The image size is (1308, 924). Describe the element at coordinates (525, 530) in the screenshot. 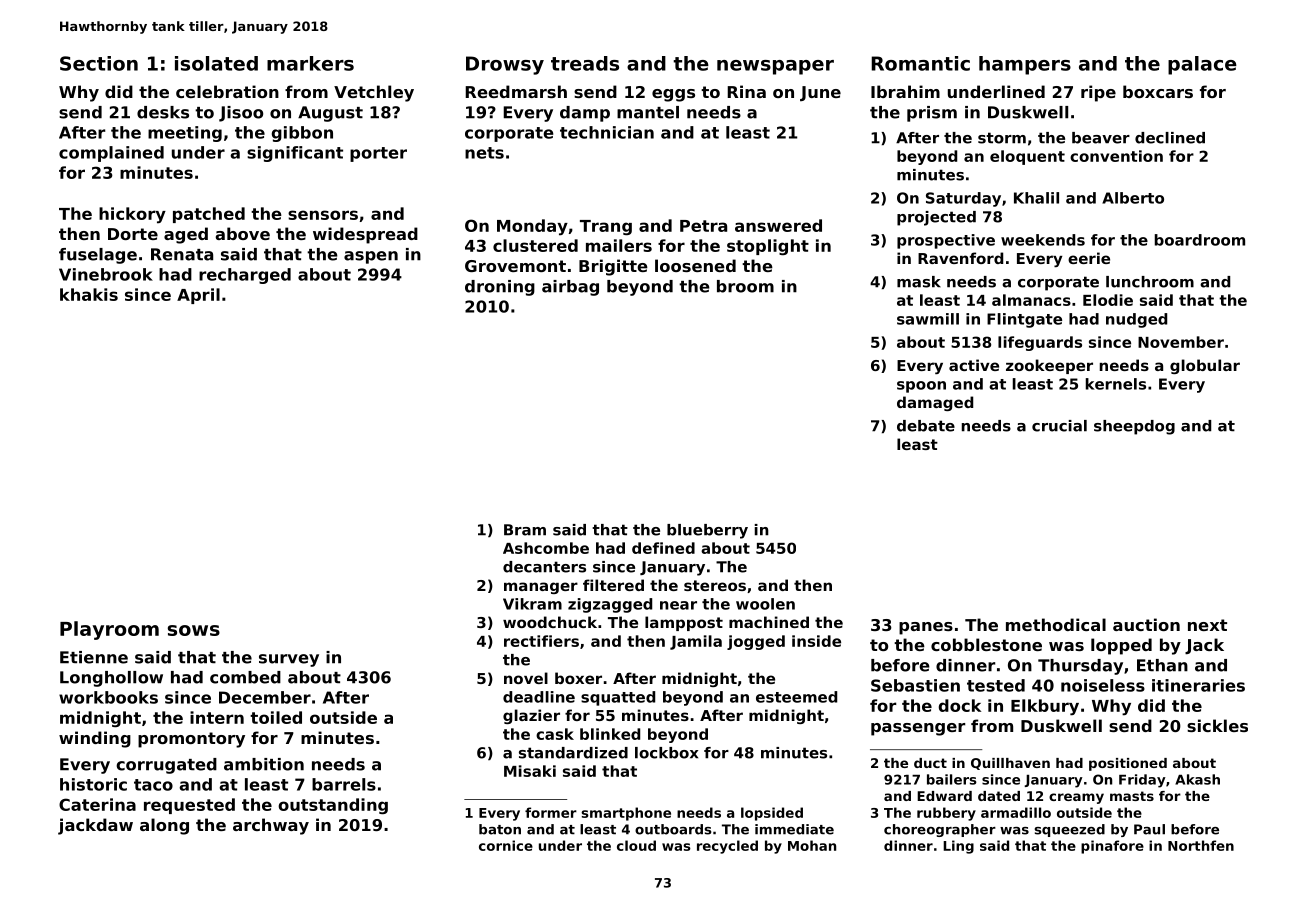

I see `Bram` at that location.
